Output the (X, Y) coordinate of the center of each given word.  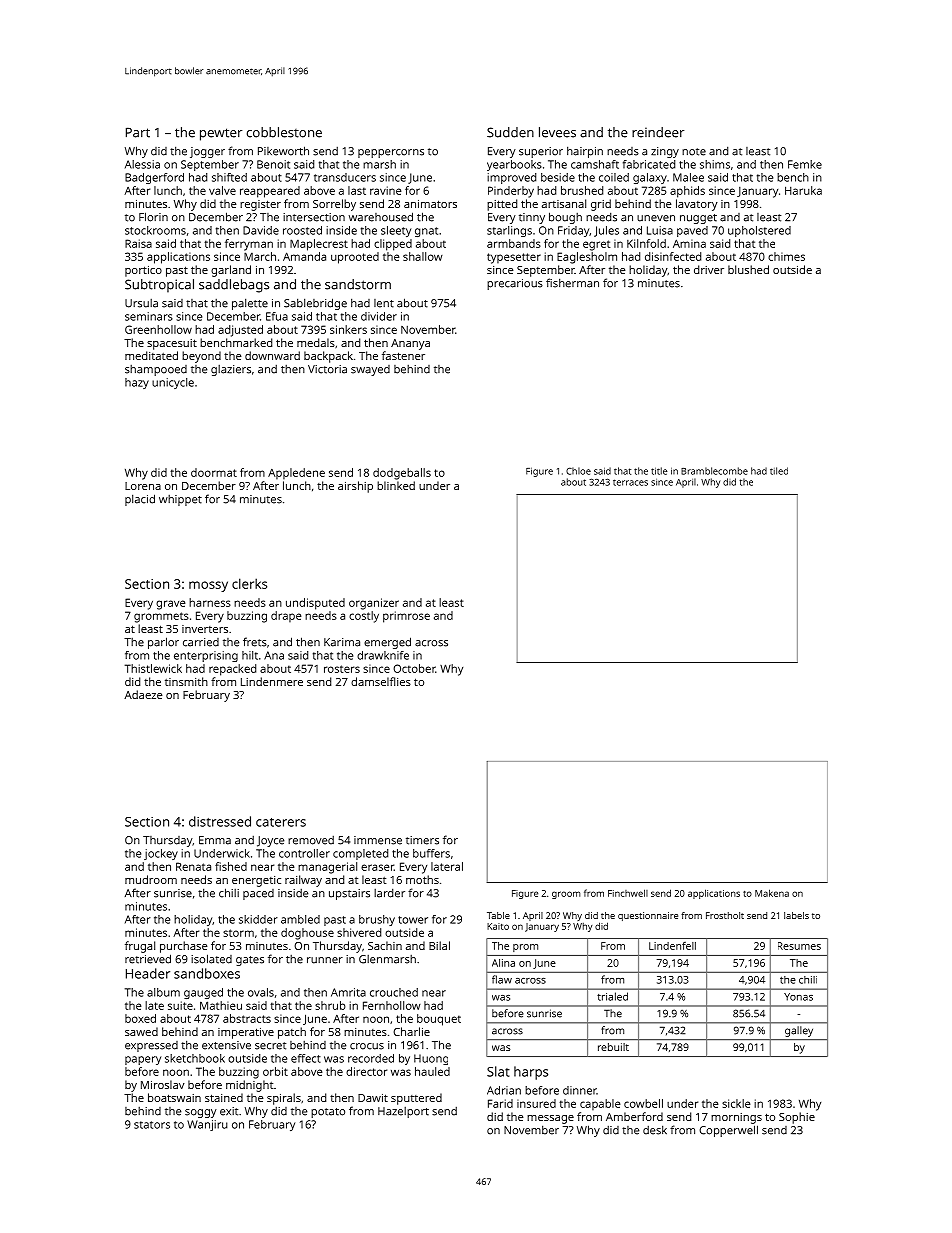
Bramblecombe (714, 471)
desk (655, 1130)
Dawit (373, 1098)
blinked (396, 485)
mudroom (151, 879)
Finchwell (628, 893)
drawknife (383, 655)
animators (430, 204)
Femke (805, 164)
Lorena (143, 486)
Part (138, 132)
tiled (779, 471)
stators (152, 1125)
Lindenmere (272, 681)
